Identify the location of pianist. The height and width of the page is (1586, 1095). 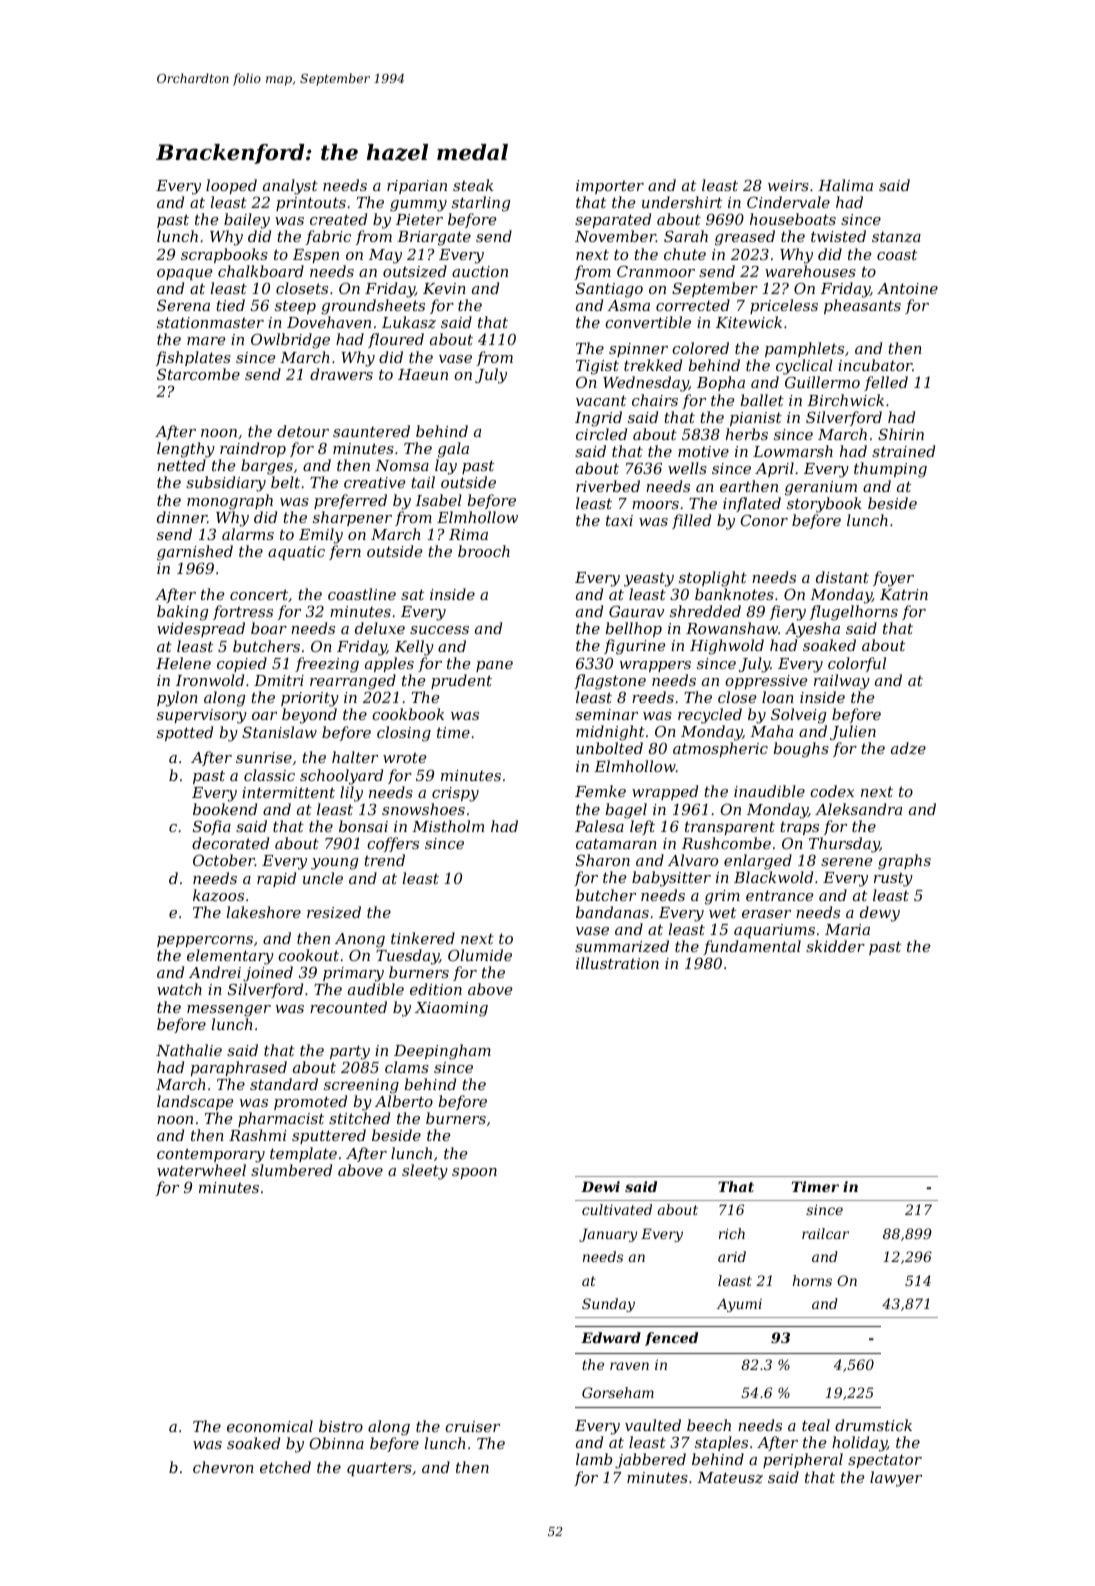
(756, 419).
